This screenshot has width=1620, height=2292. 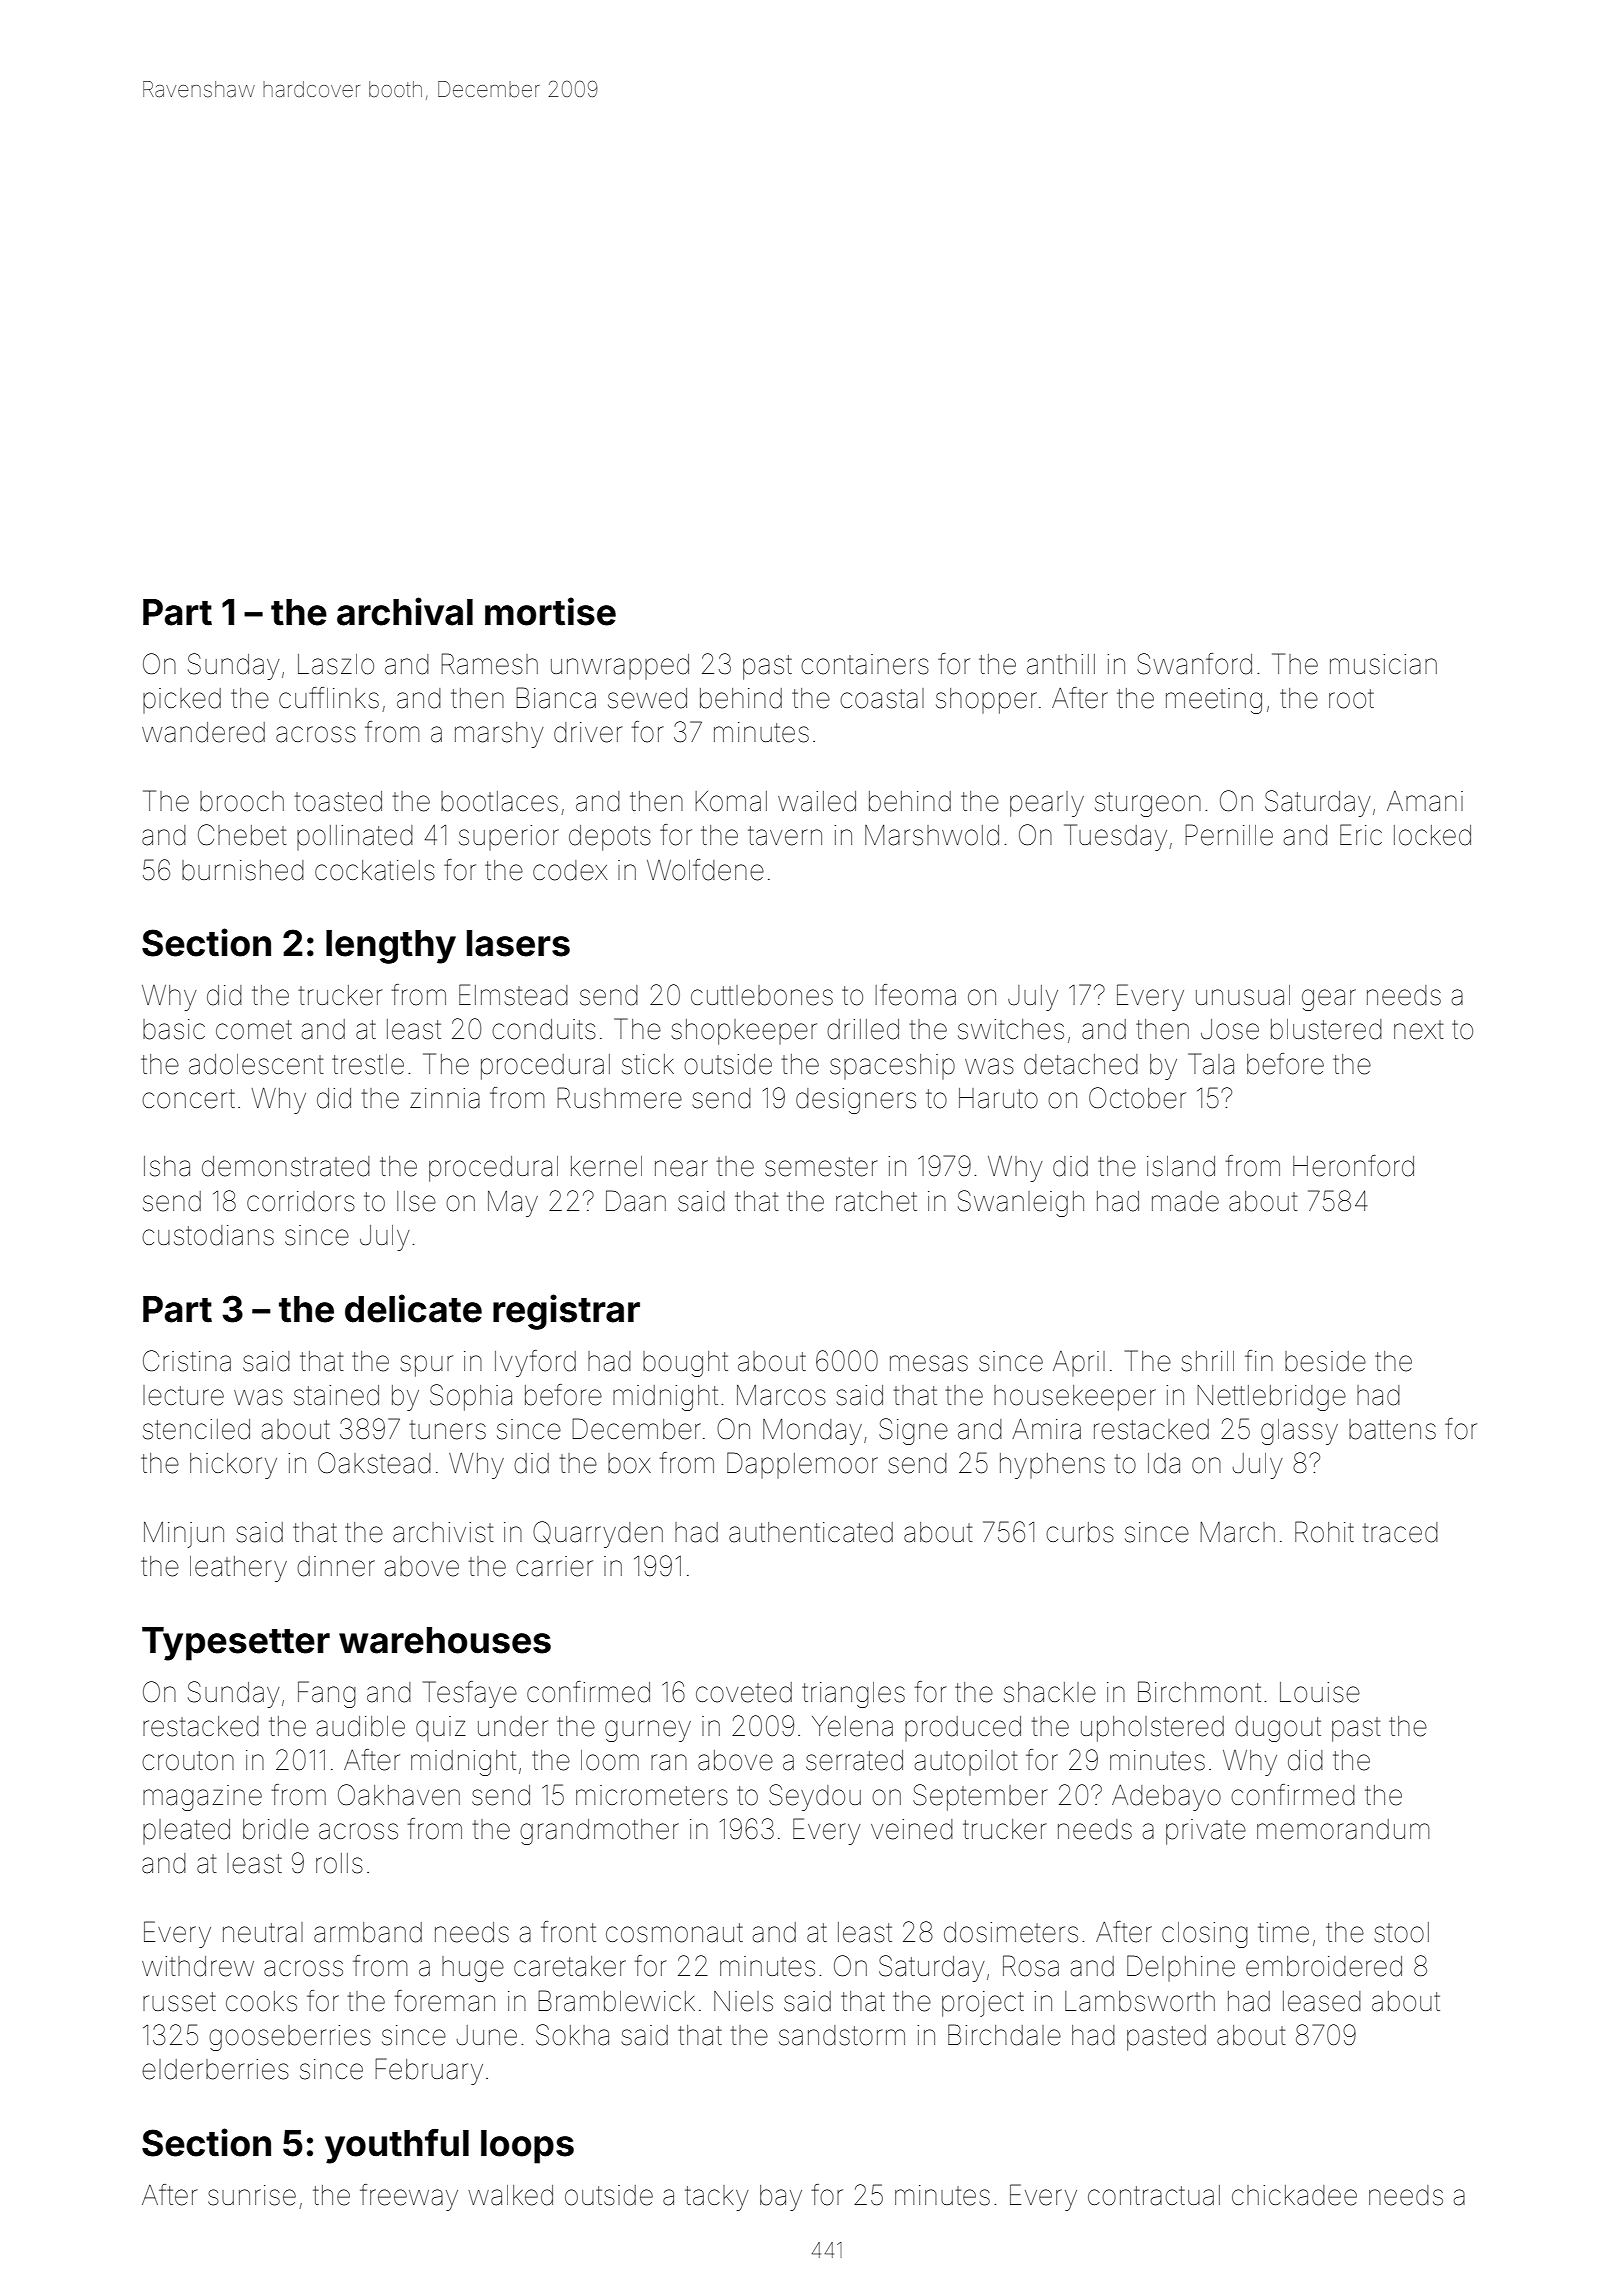 I want to click on archival, so click(x=405, y=611).
